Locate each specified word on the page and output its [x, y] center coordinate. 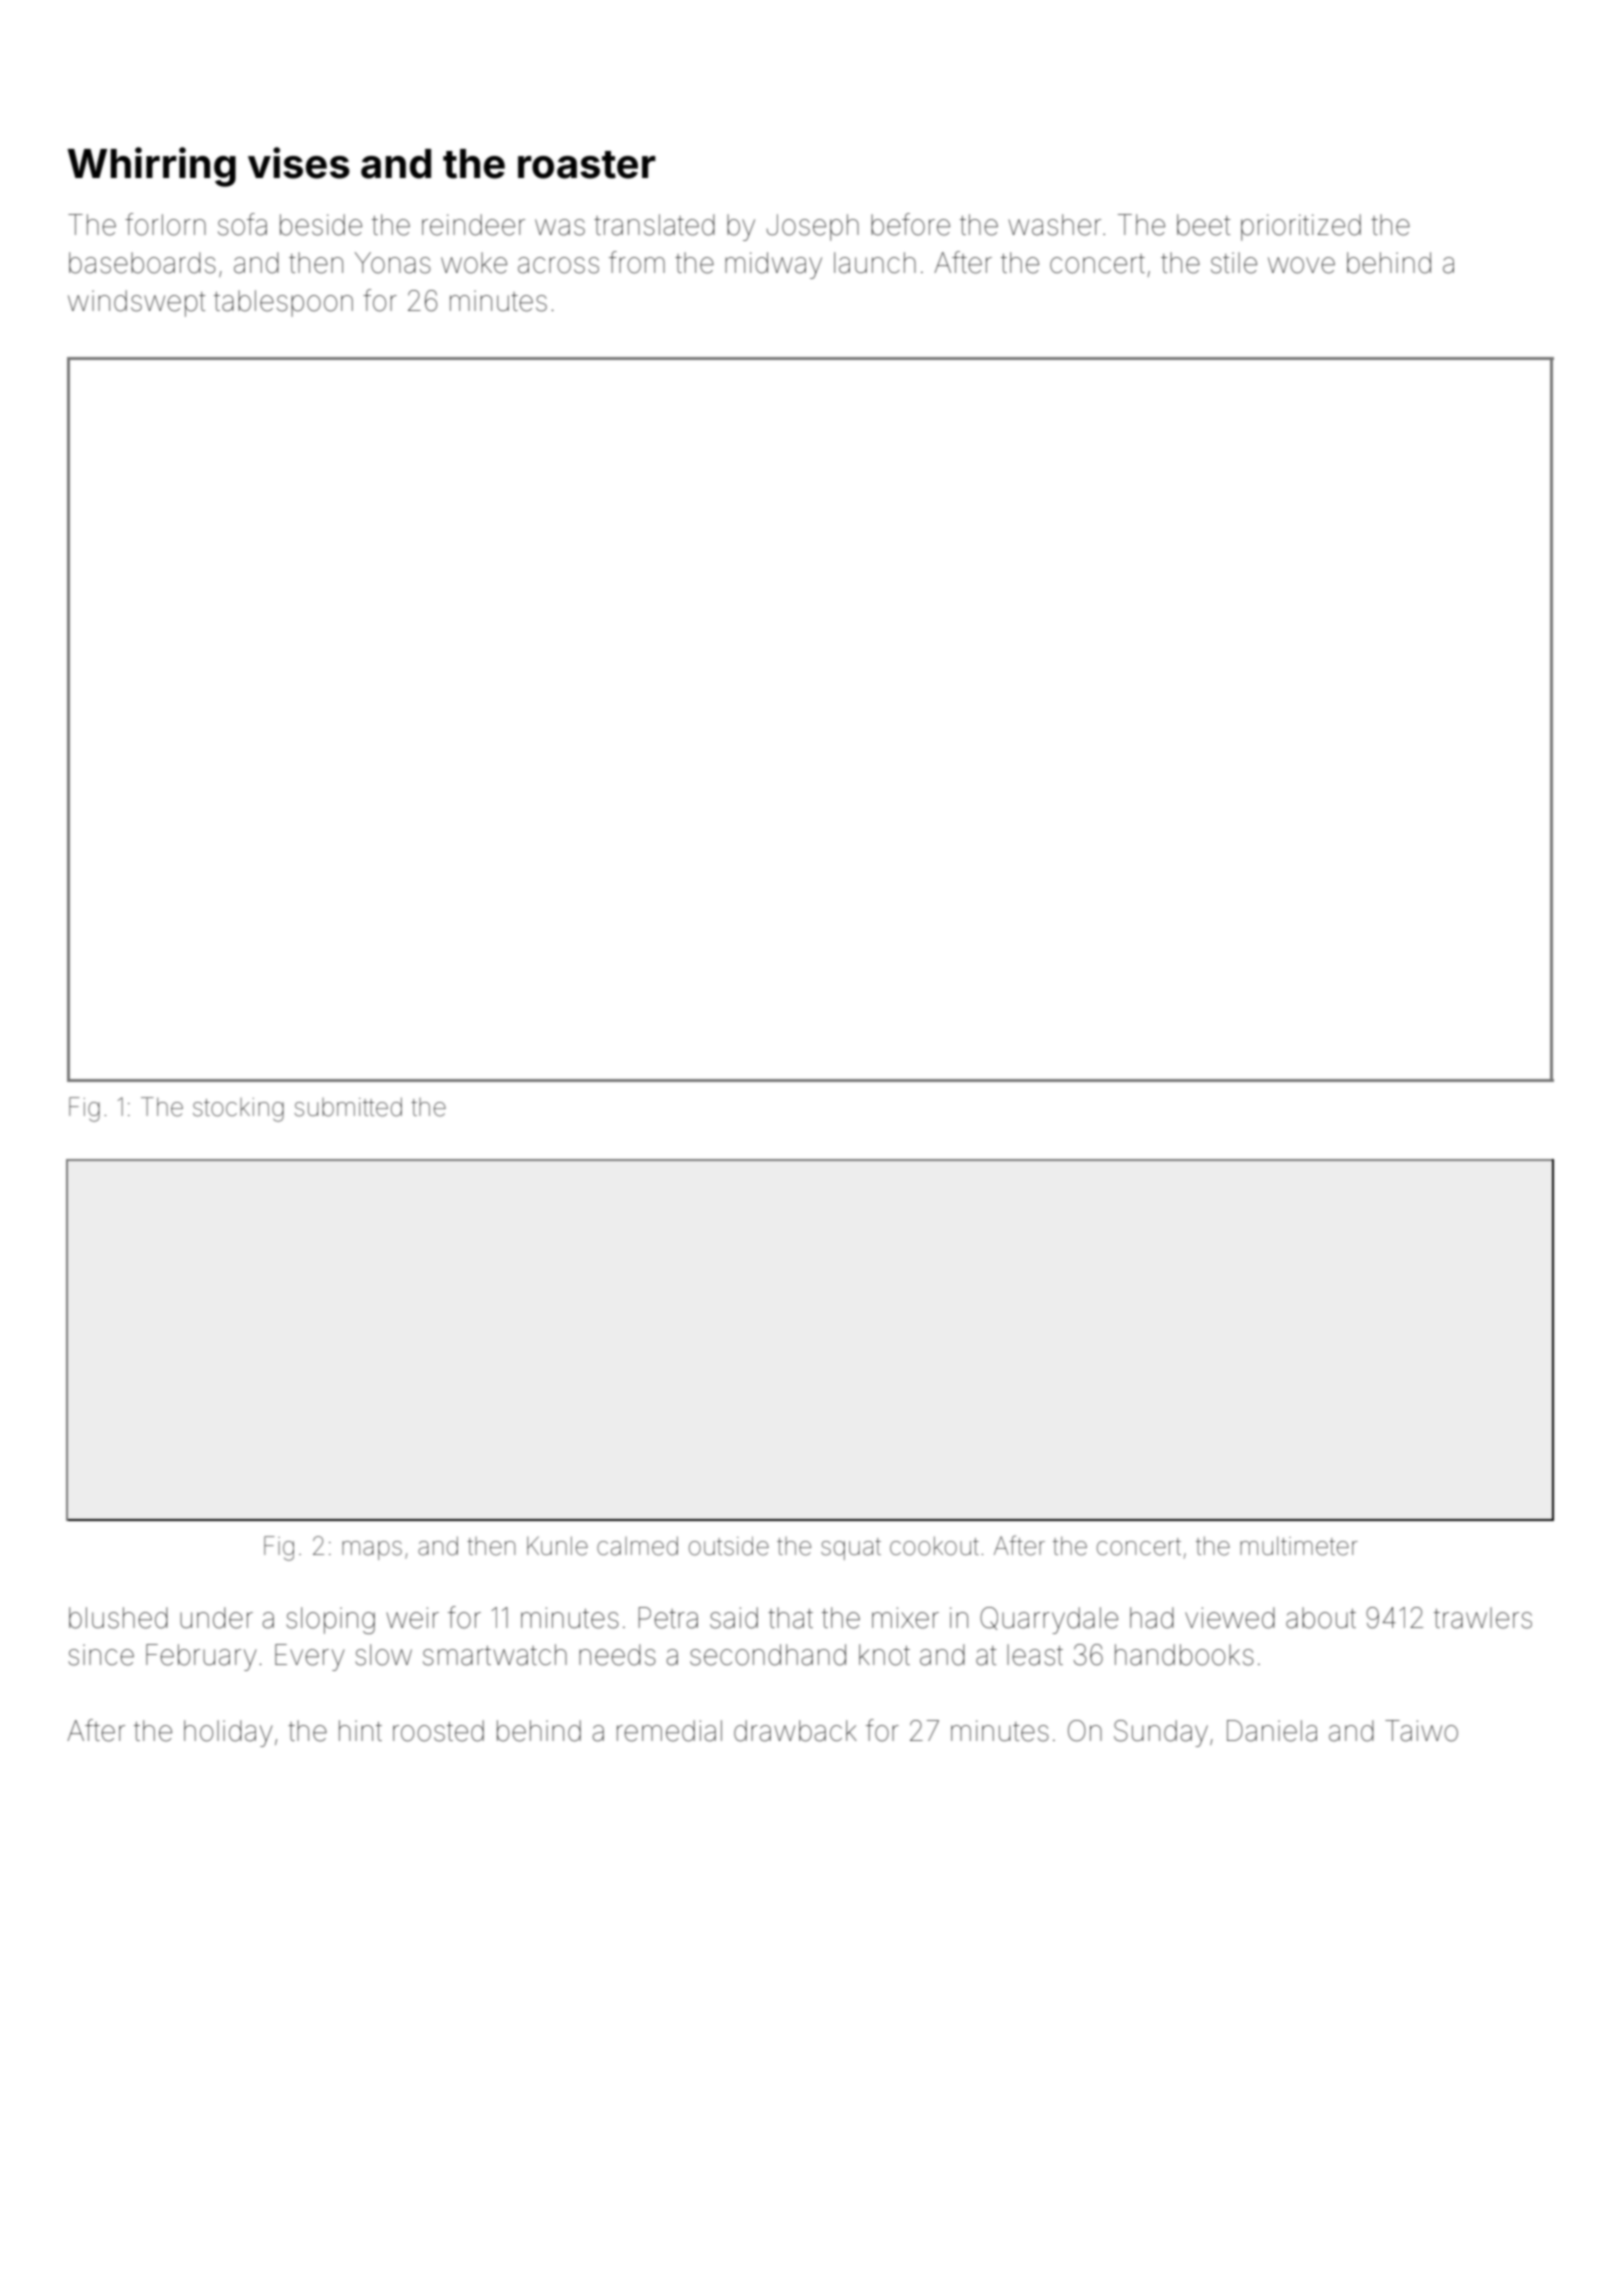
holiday [228, 1733]
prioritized [1301, 227]
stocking [238, 1110]
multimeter [1299, 1546]
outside [729, 1546]
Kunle [557, 1546]
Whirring [151, 167]
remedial [669, 1731]
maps [372, 1550]
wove [1301, 265]
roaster [587, 165]
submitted [348, 1107]
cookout [934, 1546]
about [1321, 1618]
